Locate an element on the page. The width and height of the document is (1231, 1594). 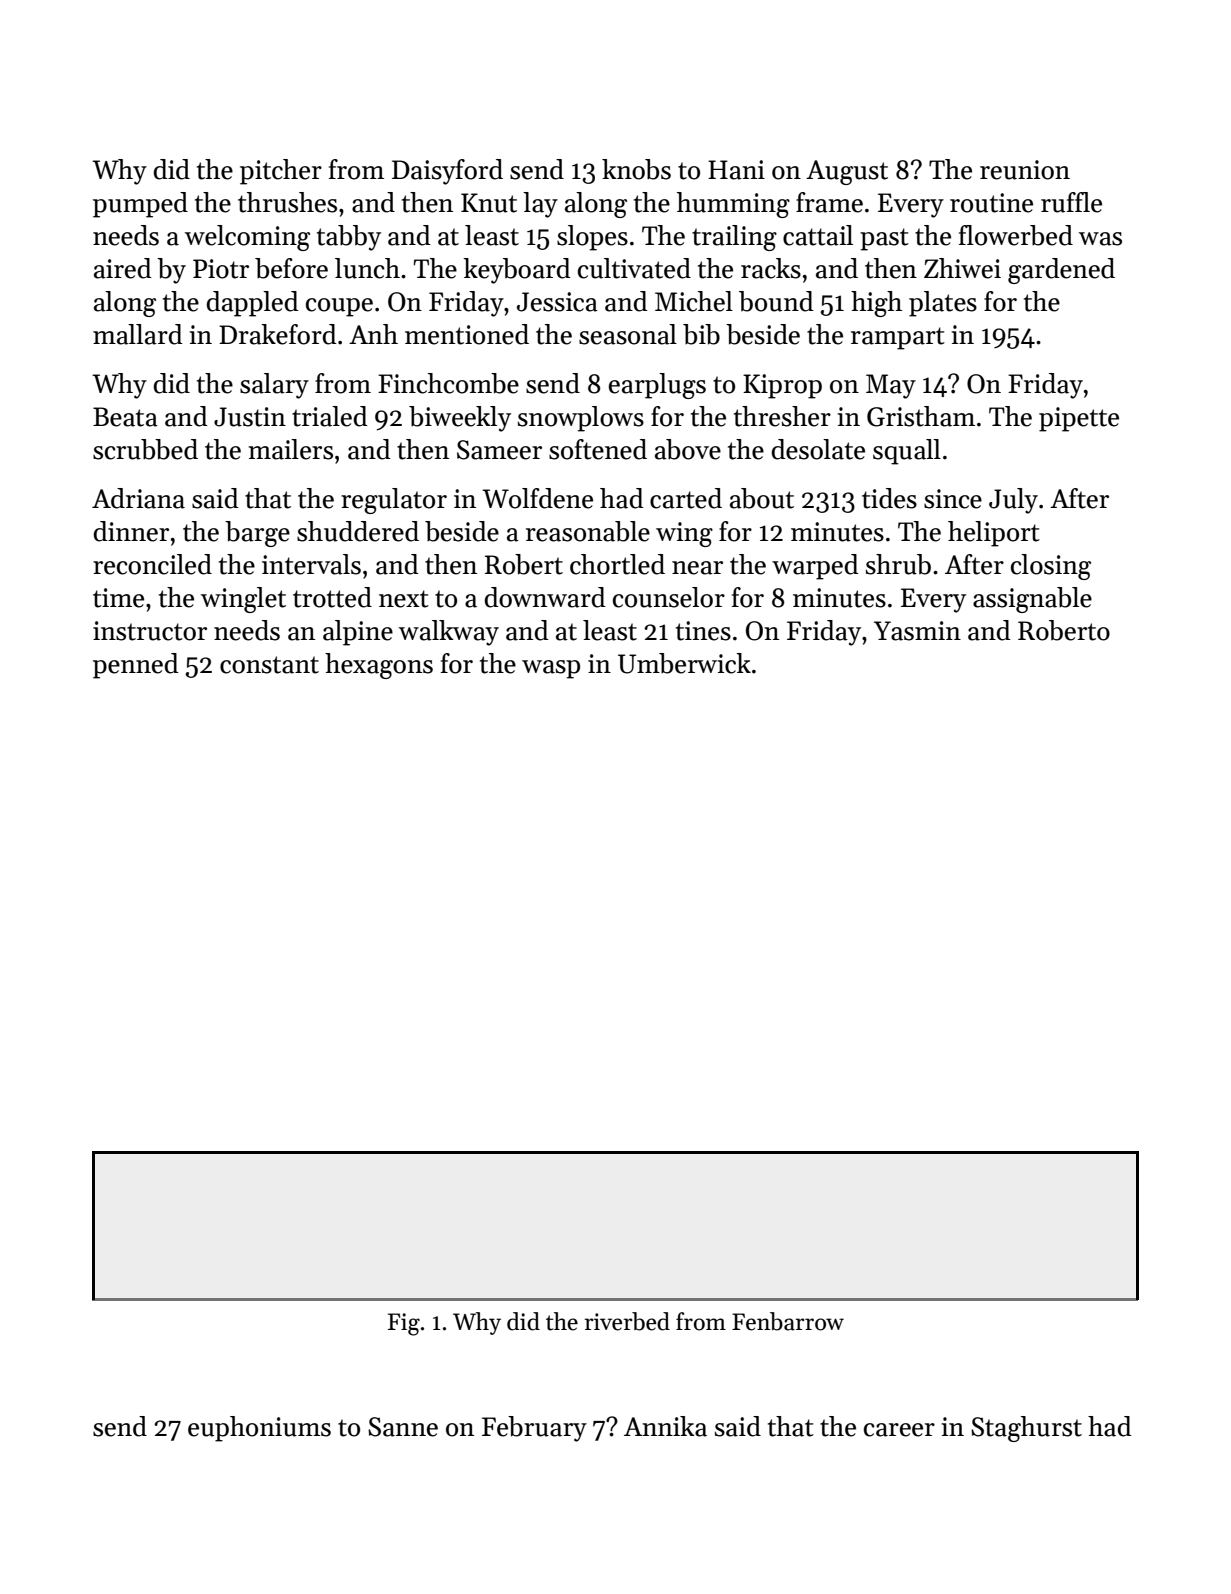
Yasmin is located at coordinates (917, 631).
